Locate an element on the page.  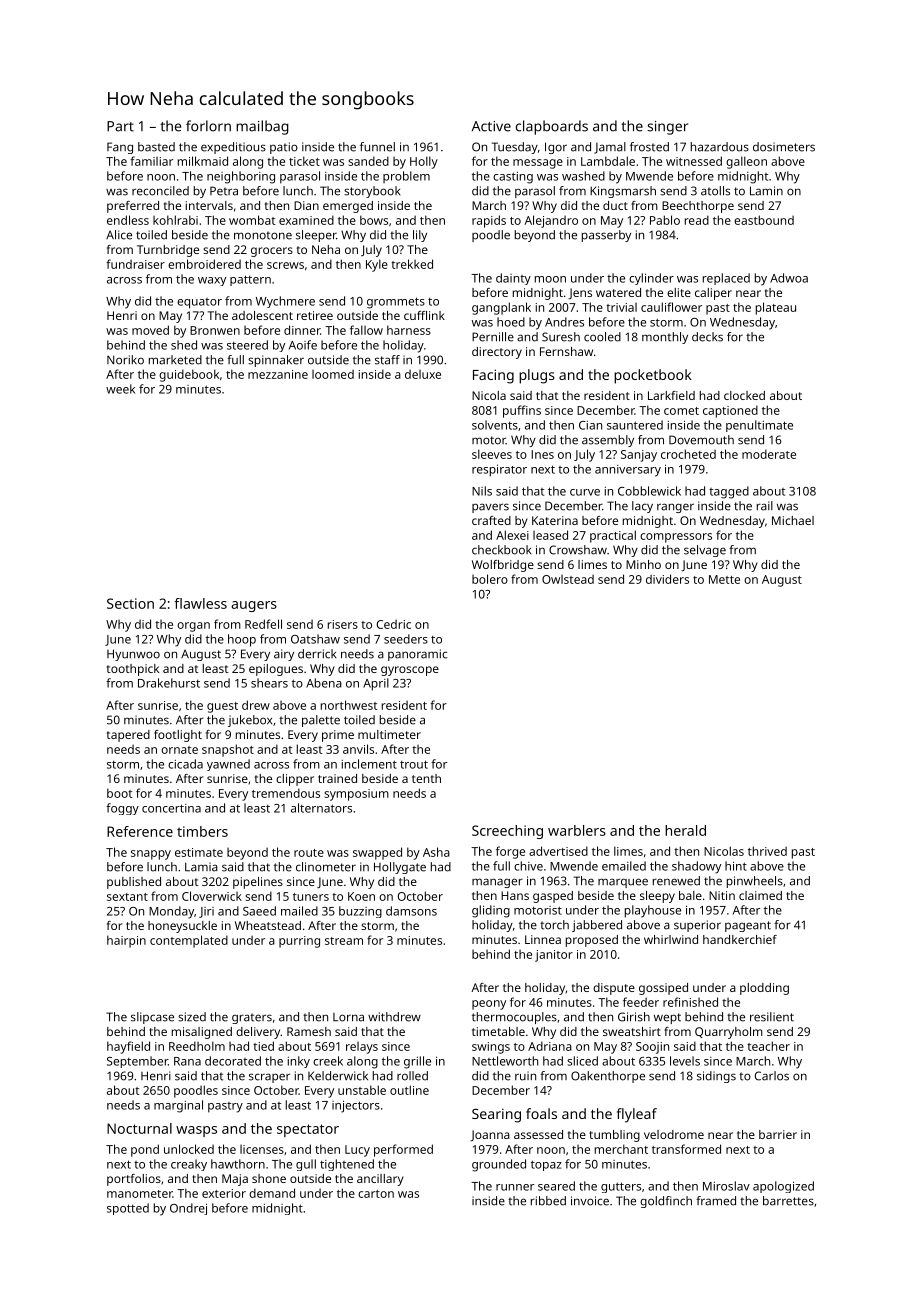
pond is located at coordinates (145, 1150).
